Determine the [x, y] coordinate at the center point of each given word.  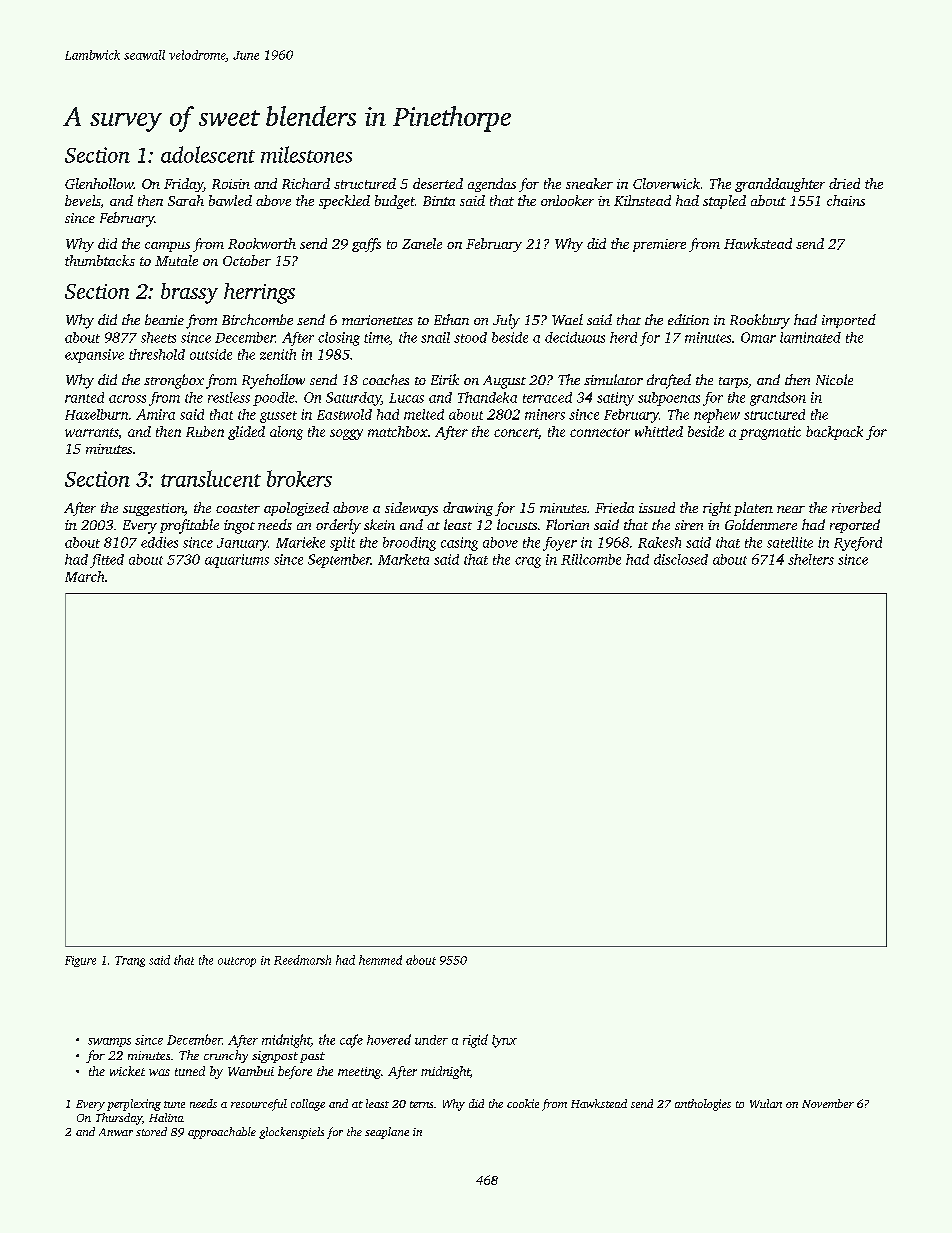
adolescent [208, 154]
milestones [306, 154]
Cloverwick [666, 183]
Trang [130, 961]
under [431, 1040]
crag [528, 562]
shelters [811, 559]
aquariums [237, 561]
